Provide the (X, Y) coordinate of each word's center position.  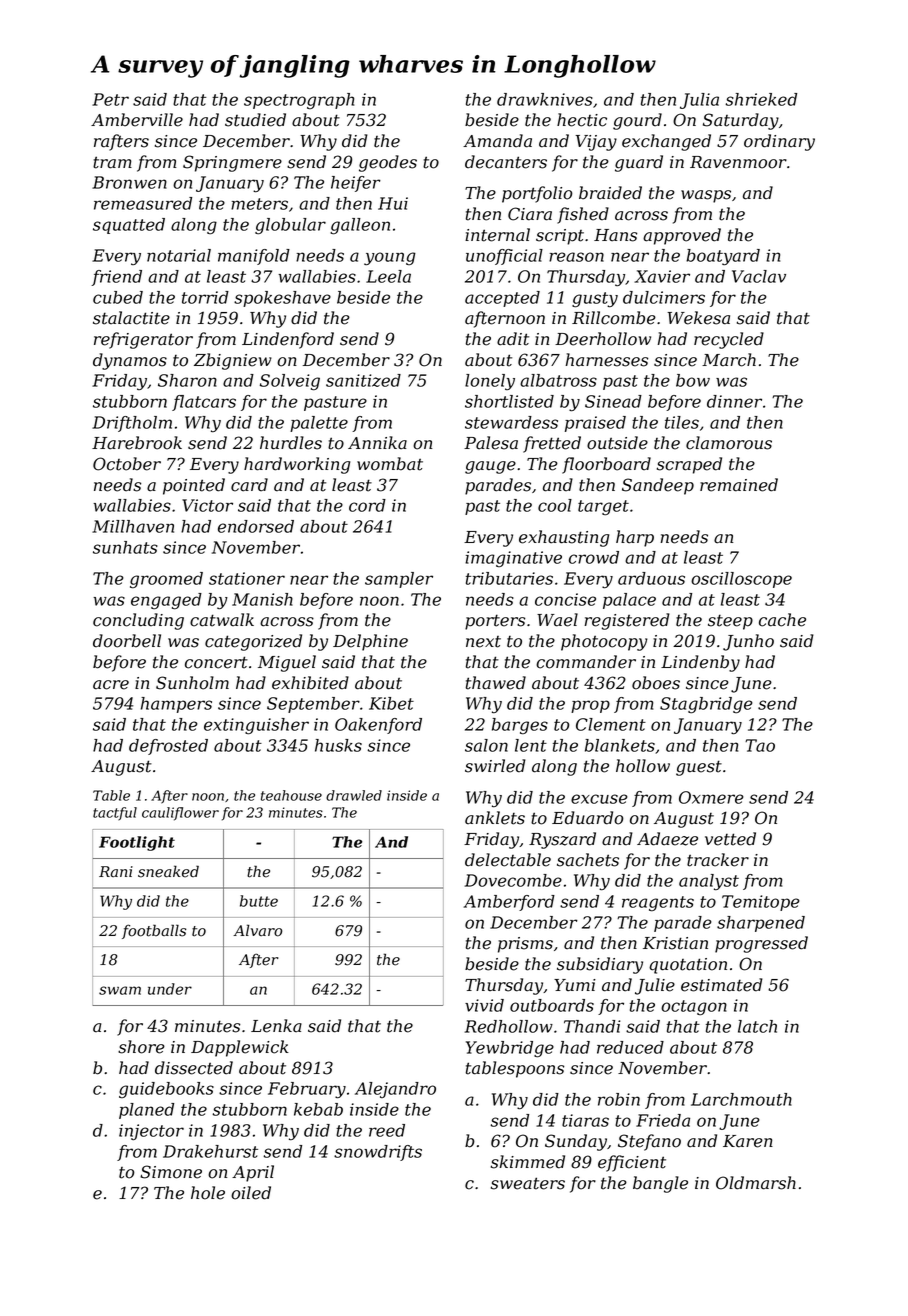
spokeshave (282, 299)
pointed (194, 486)
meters (259, 204)
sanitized (363, 380)
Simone (171, 1172)
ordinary (779, 142)
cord (367, 505)
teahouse (291, 795)
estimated (722, 985)
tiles (682, 422)
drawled (354, 795)
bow (693, 380)
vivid (484, 1005)
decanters (506, 162)
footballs (154, 931)
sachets (588, 860)
